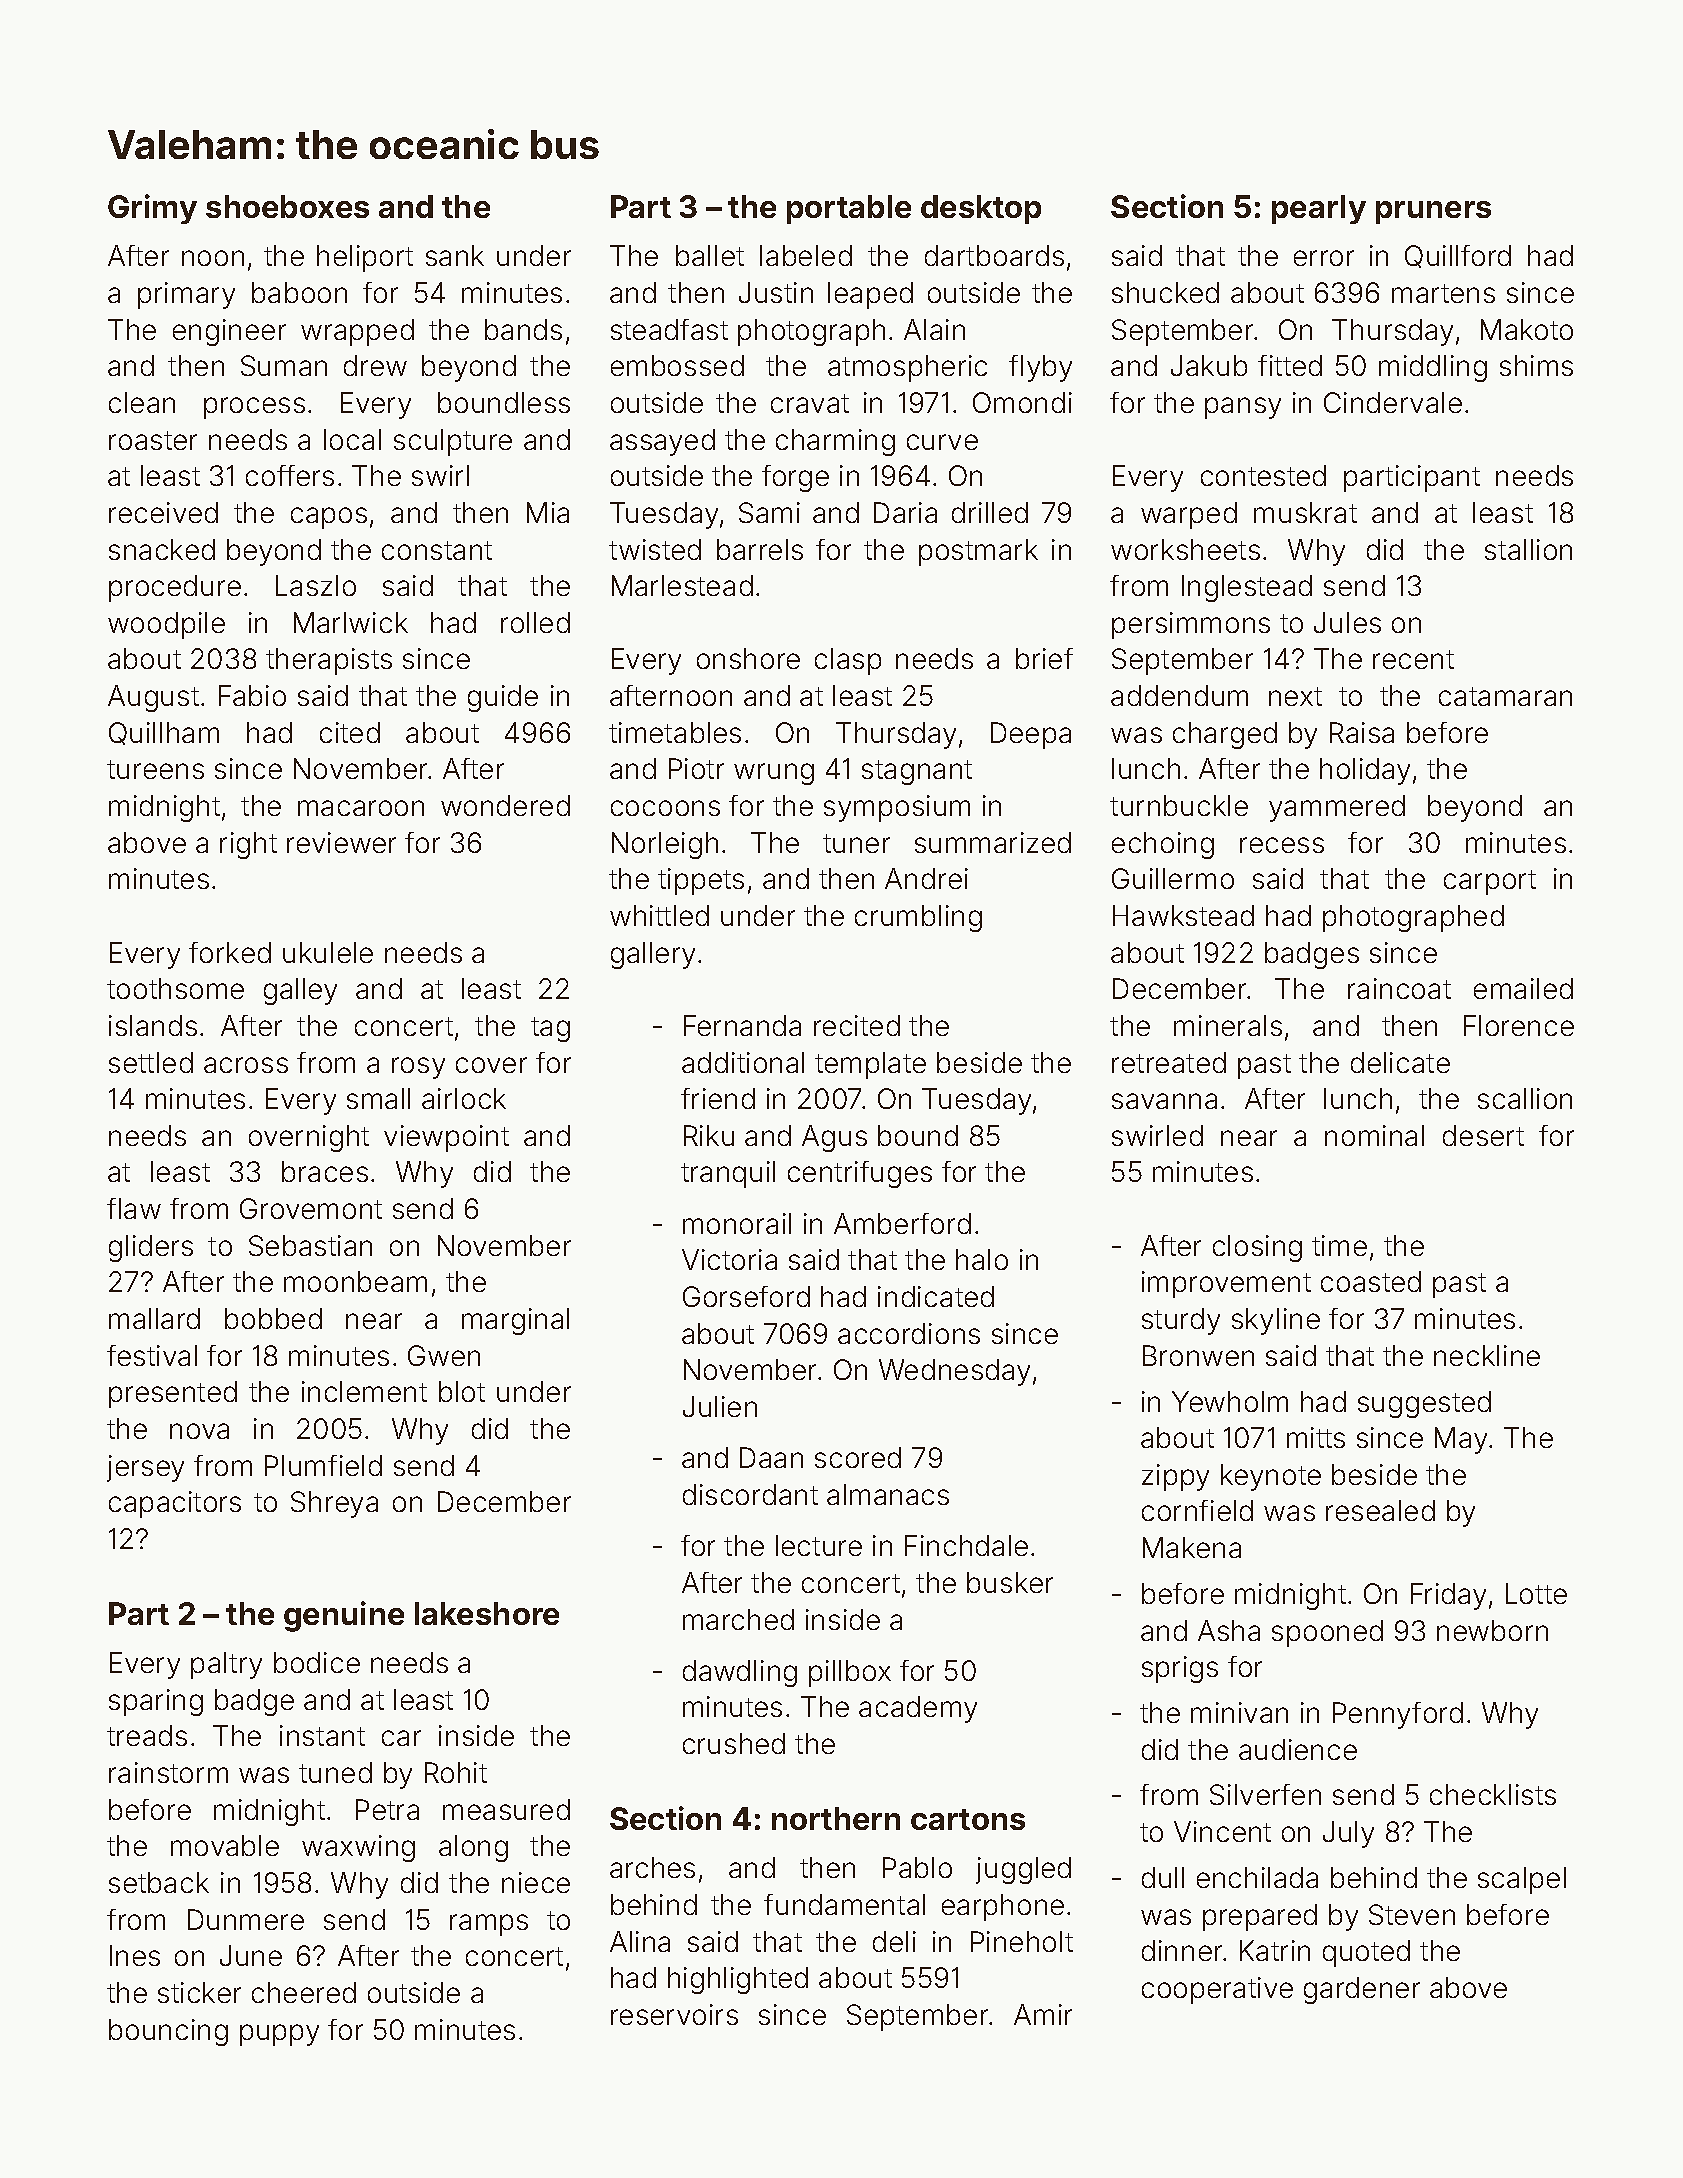  Describe the element at coordinates (135, 1955) in the screenshot. I see `Ines` at that location.
